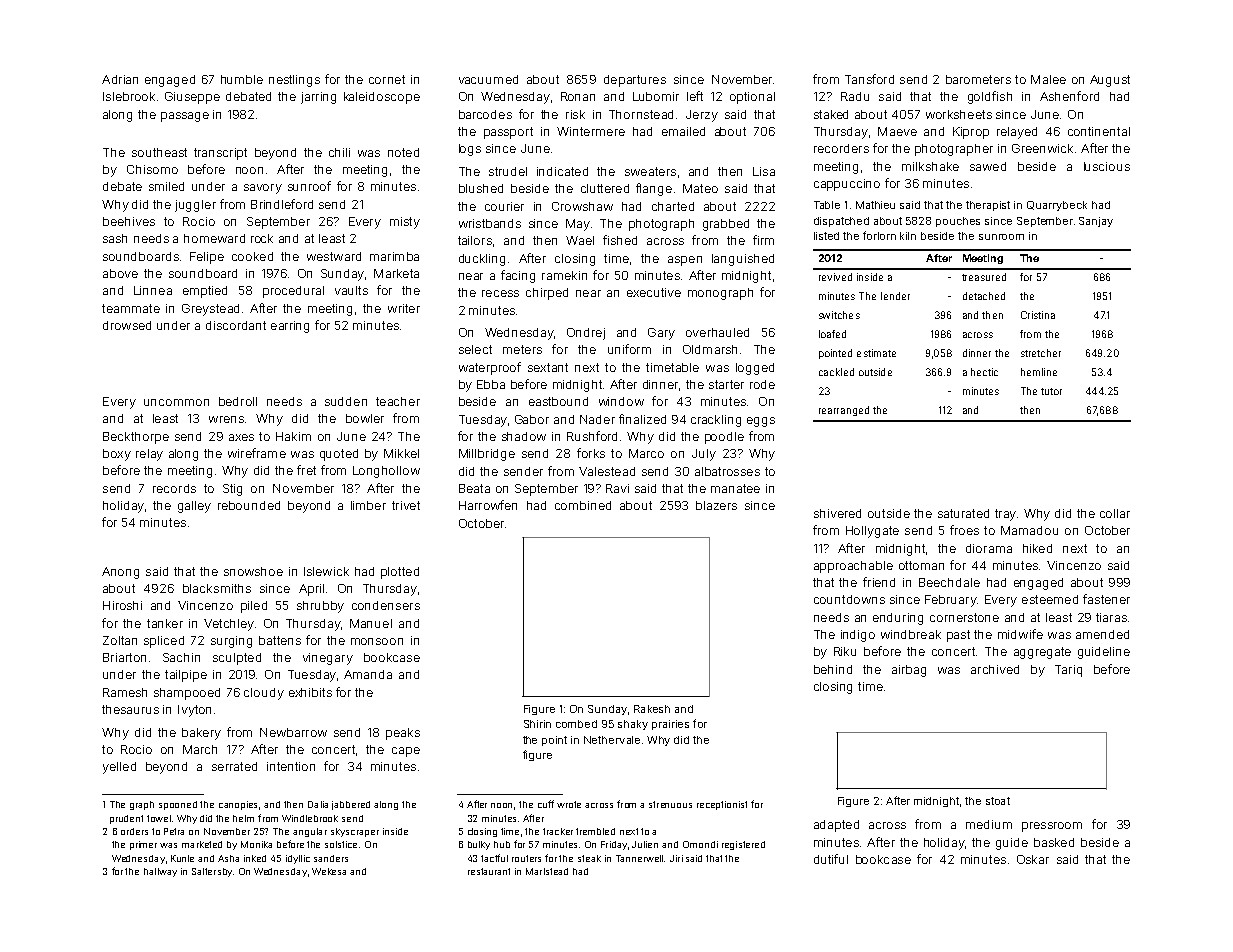 This image has width=1233, height=952. What do you see at coordinates (869, 79) in the image?
I see `Tansford` at bounding box center [869, 79].
